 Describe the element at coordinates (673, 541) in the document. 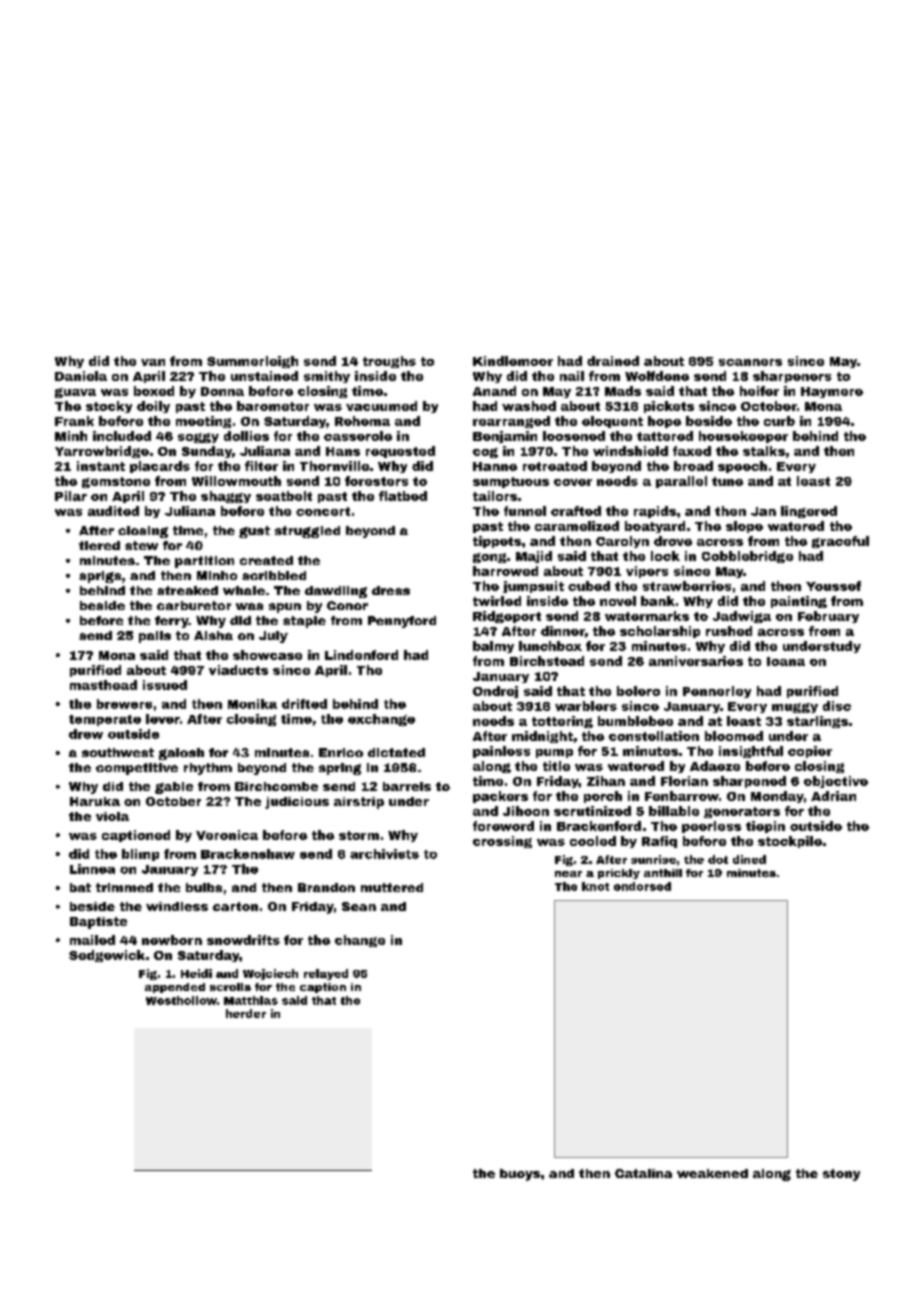

I see `drove` at that location.
